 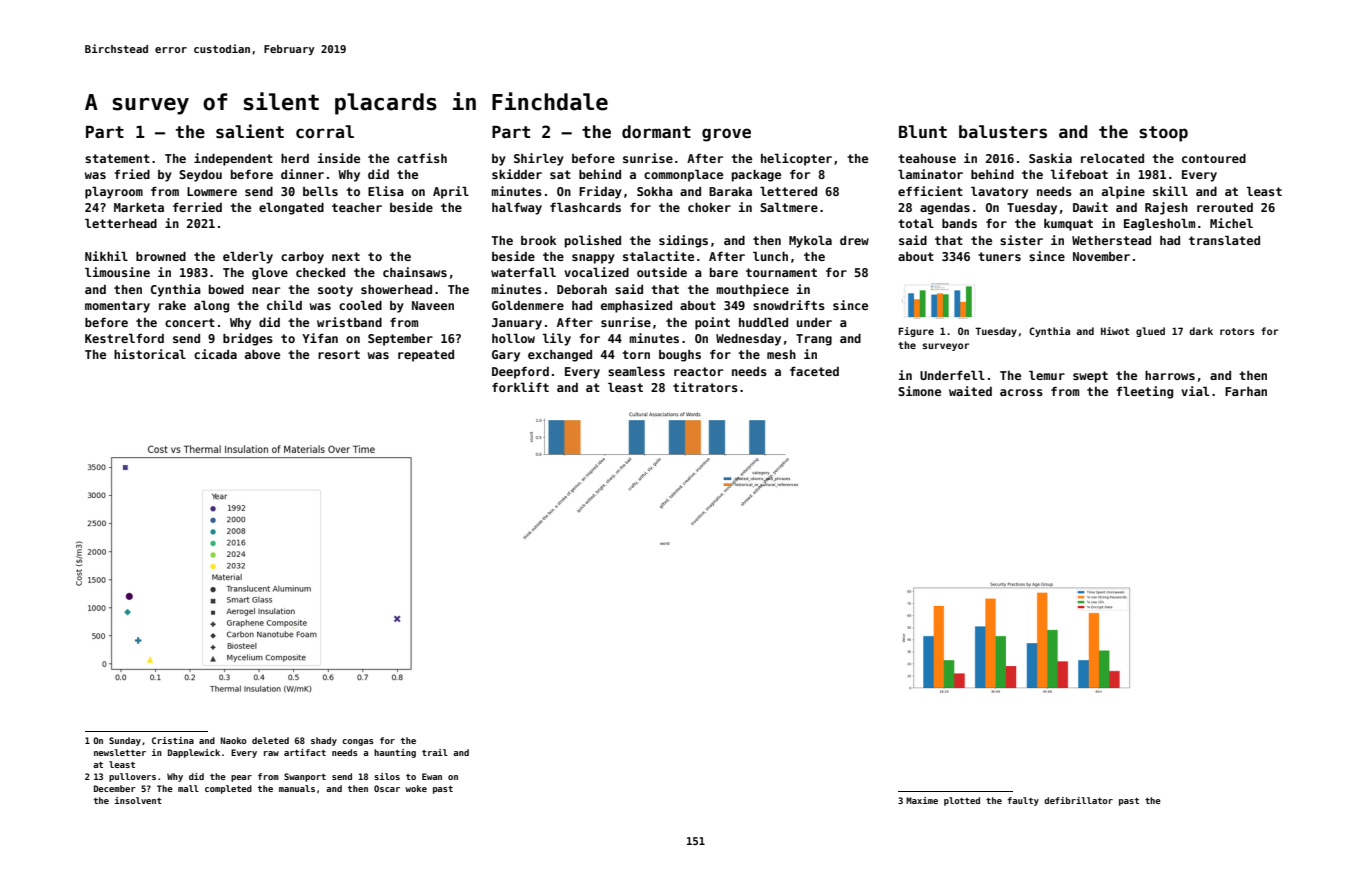 What do you see at coordinates (416, 788) in the screenshot?
I see `woke` at bounding box center [416, 788].
